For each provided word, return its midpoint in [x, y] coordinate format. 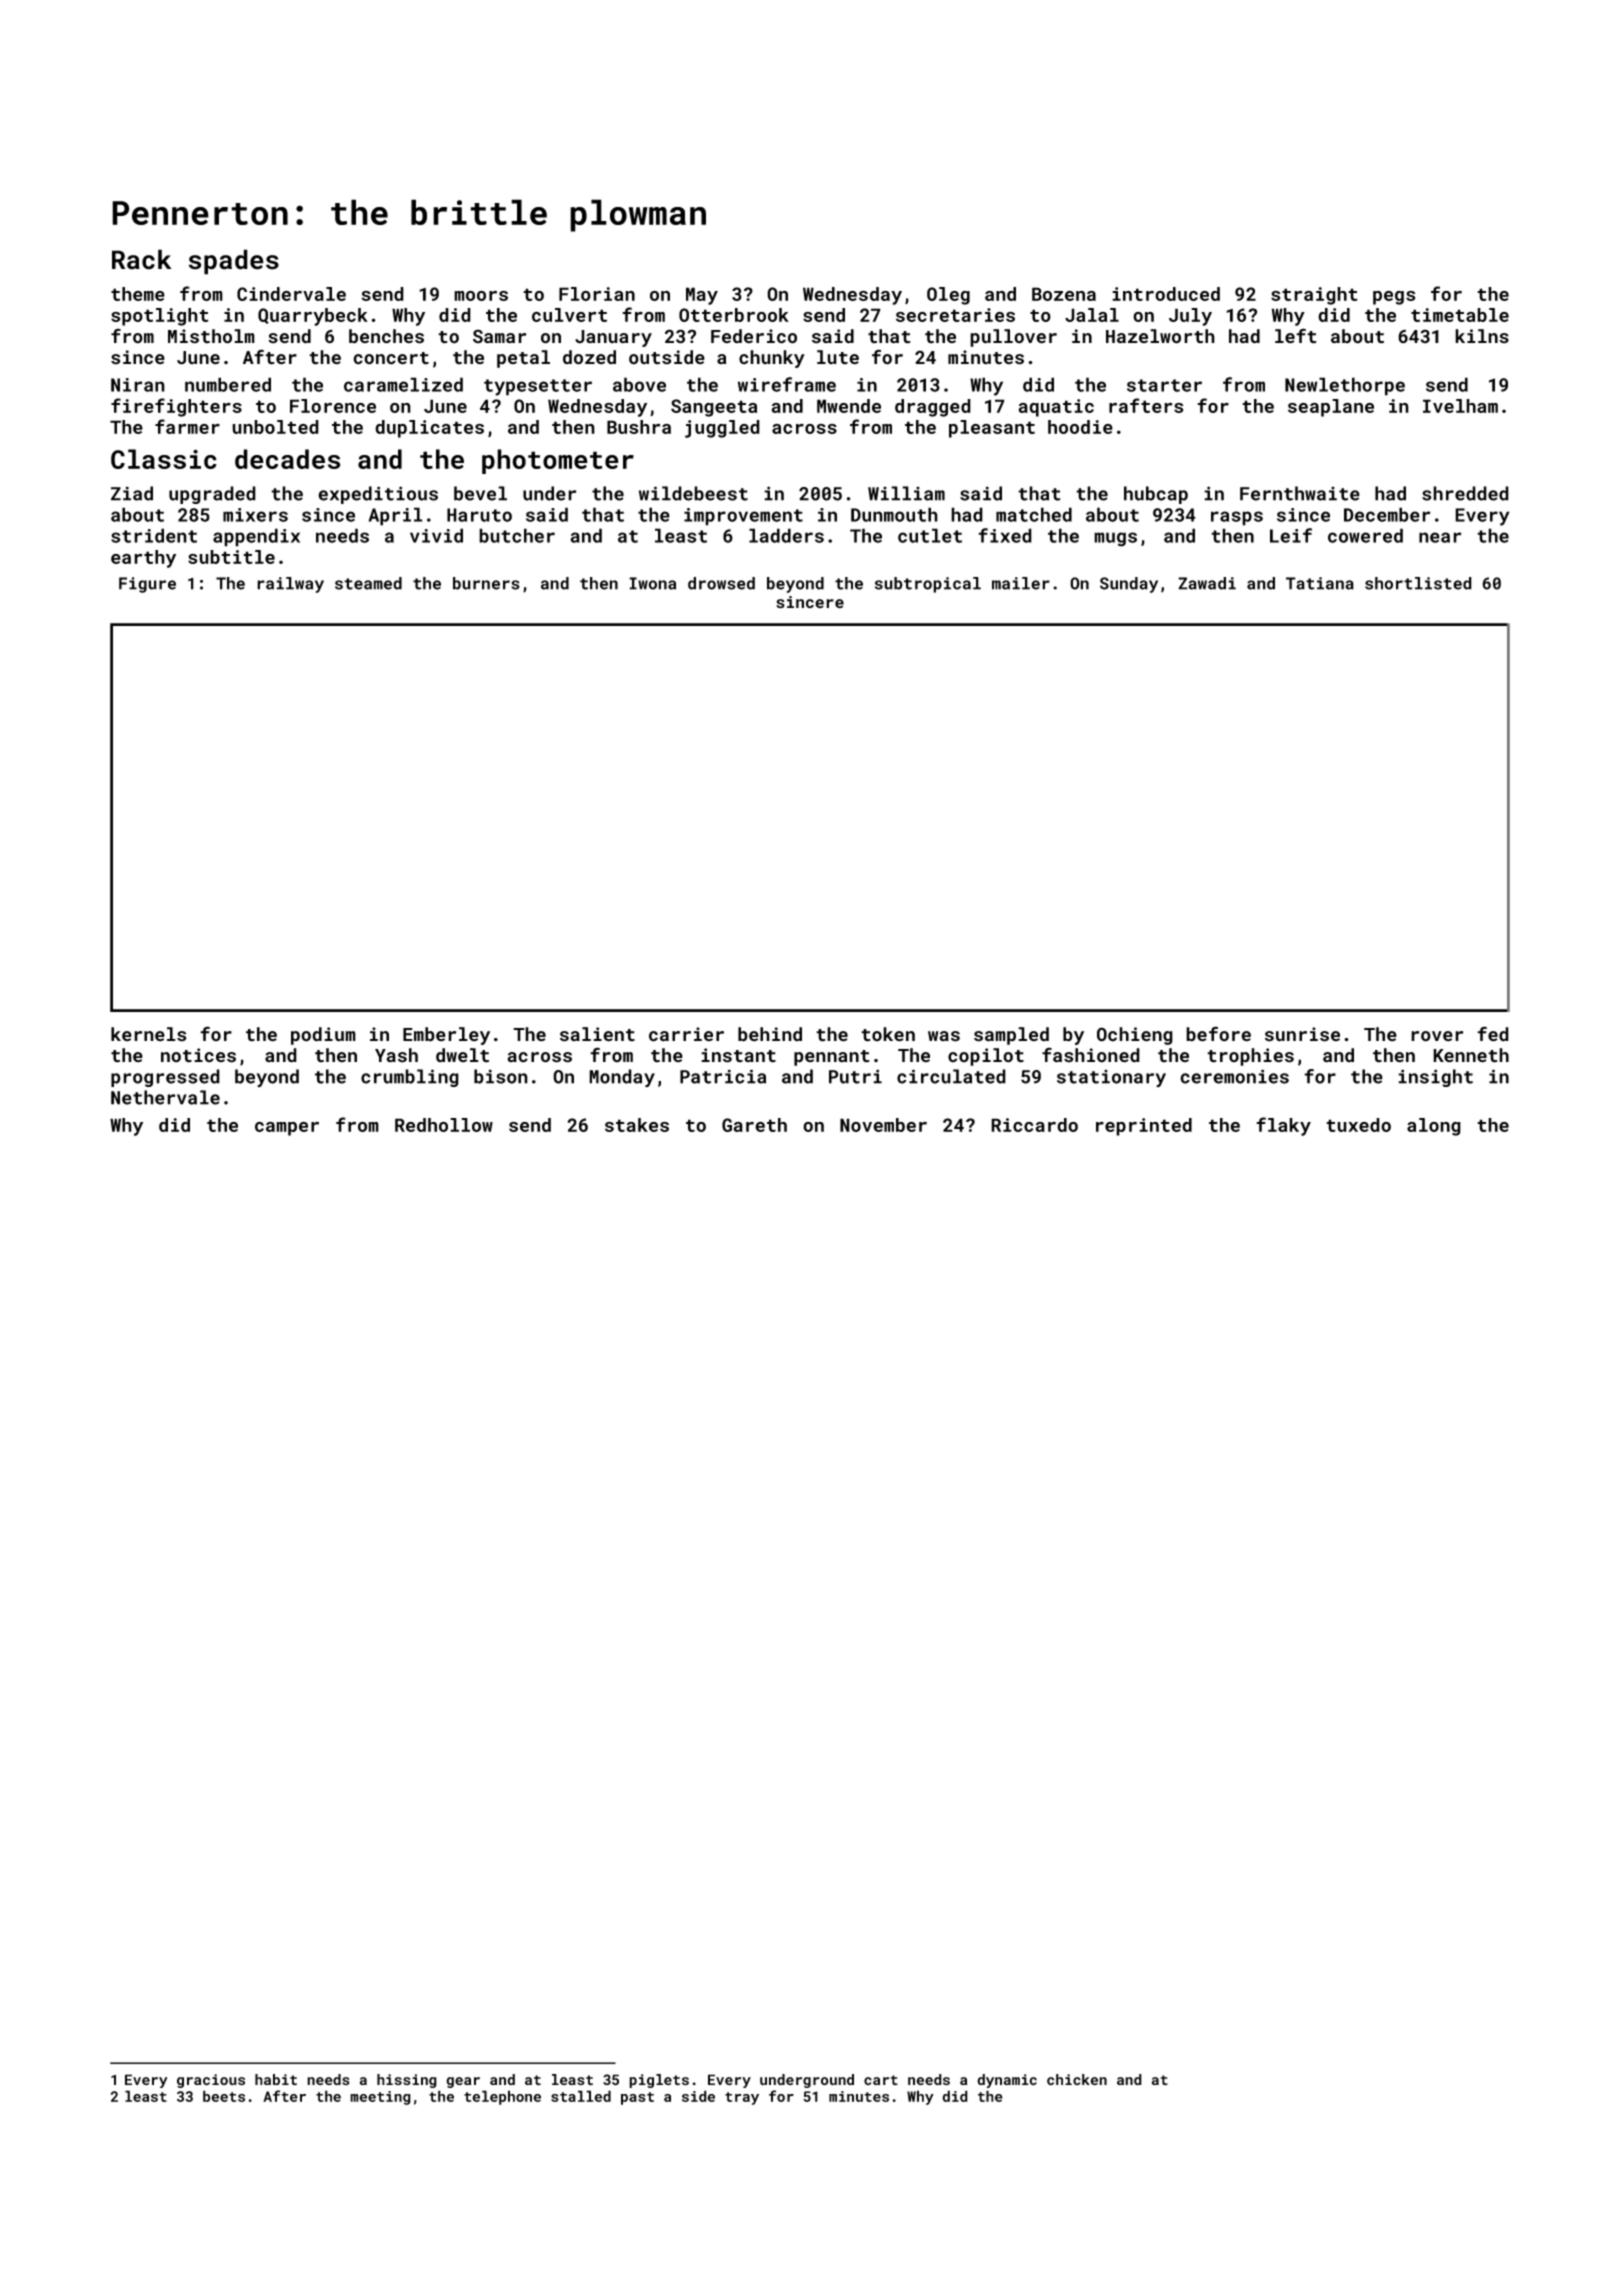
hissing [407, 2081]
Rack [141, 259]
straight [1314, 296]
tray [742, 2098]
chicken [1077, 2079]
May [702, 296]
